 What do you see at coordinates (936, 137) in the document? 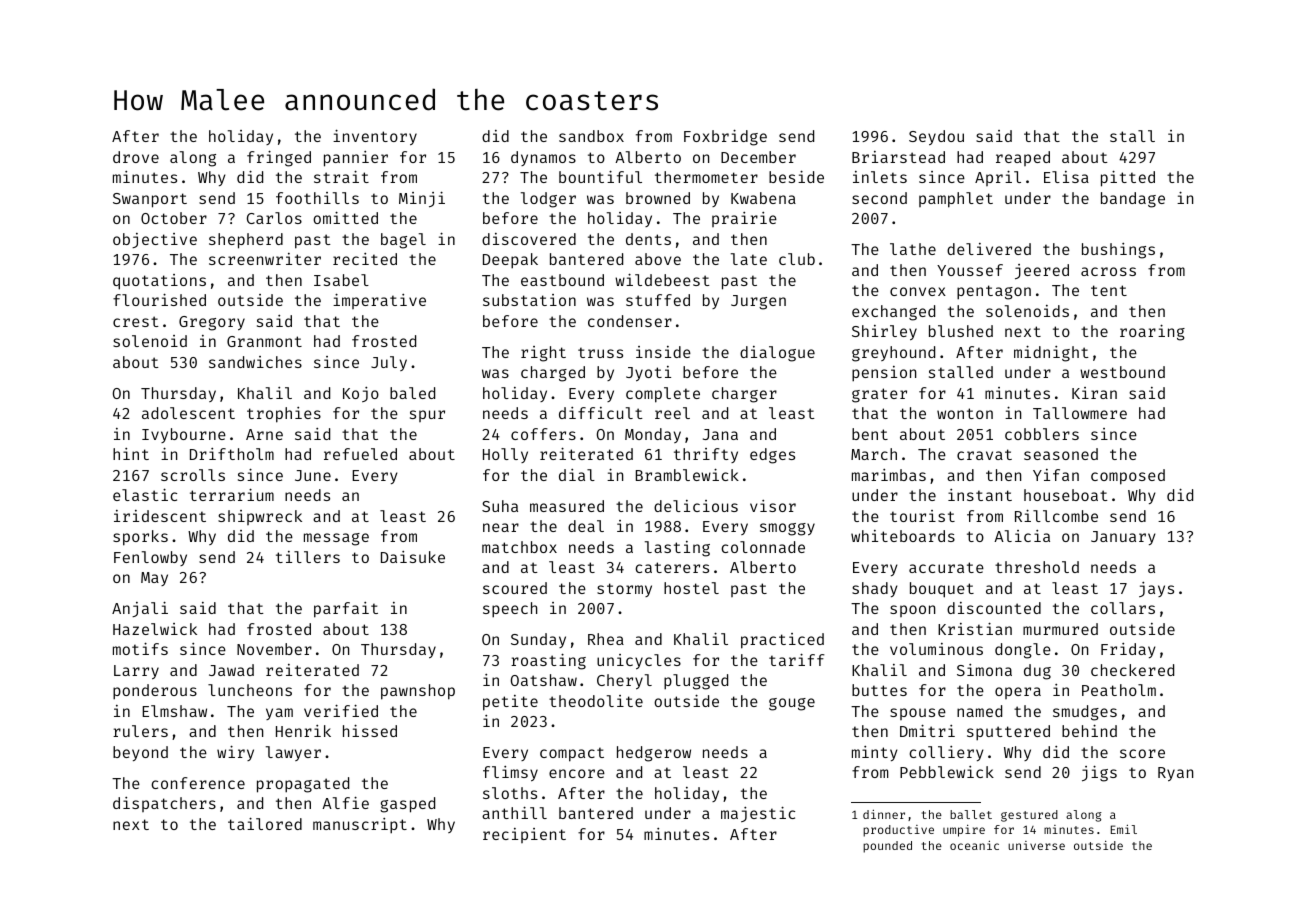
I see `Seydou` at bounding box center [936, 137].
